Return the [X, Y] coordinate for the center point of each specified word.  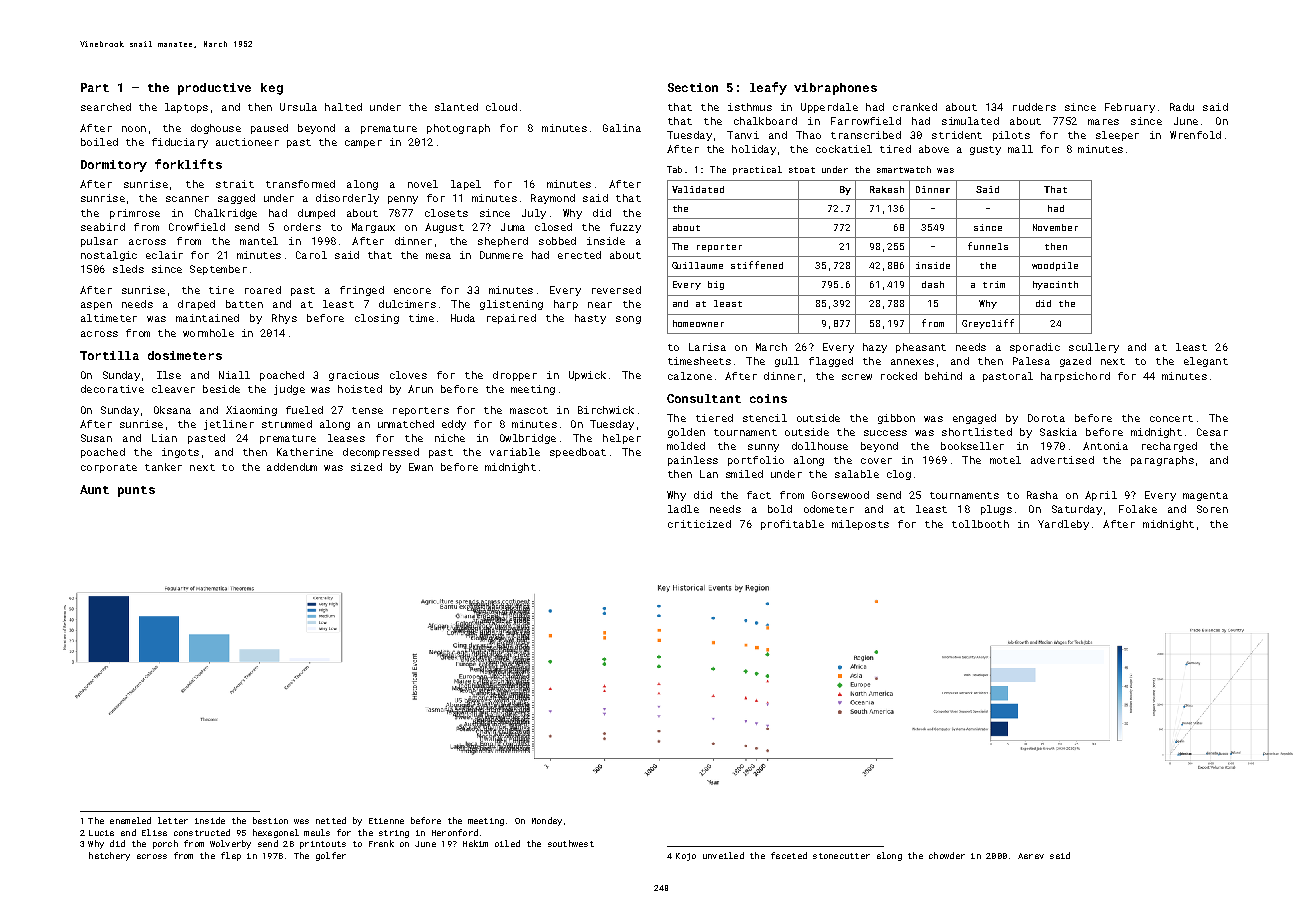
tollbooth [980, 524]
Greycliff [988, 324]
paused [269, 129]
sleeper [1117, 136]
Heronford [455, 832]
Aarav [1031, 856]
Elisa [154, 832]
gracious [354, 376]
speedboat [578, 453]
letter [173, 820]
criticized [699, 524]
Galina [622, 128]
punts [136, 491]
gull [787, 362]
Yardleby [1063, 525]
